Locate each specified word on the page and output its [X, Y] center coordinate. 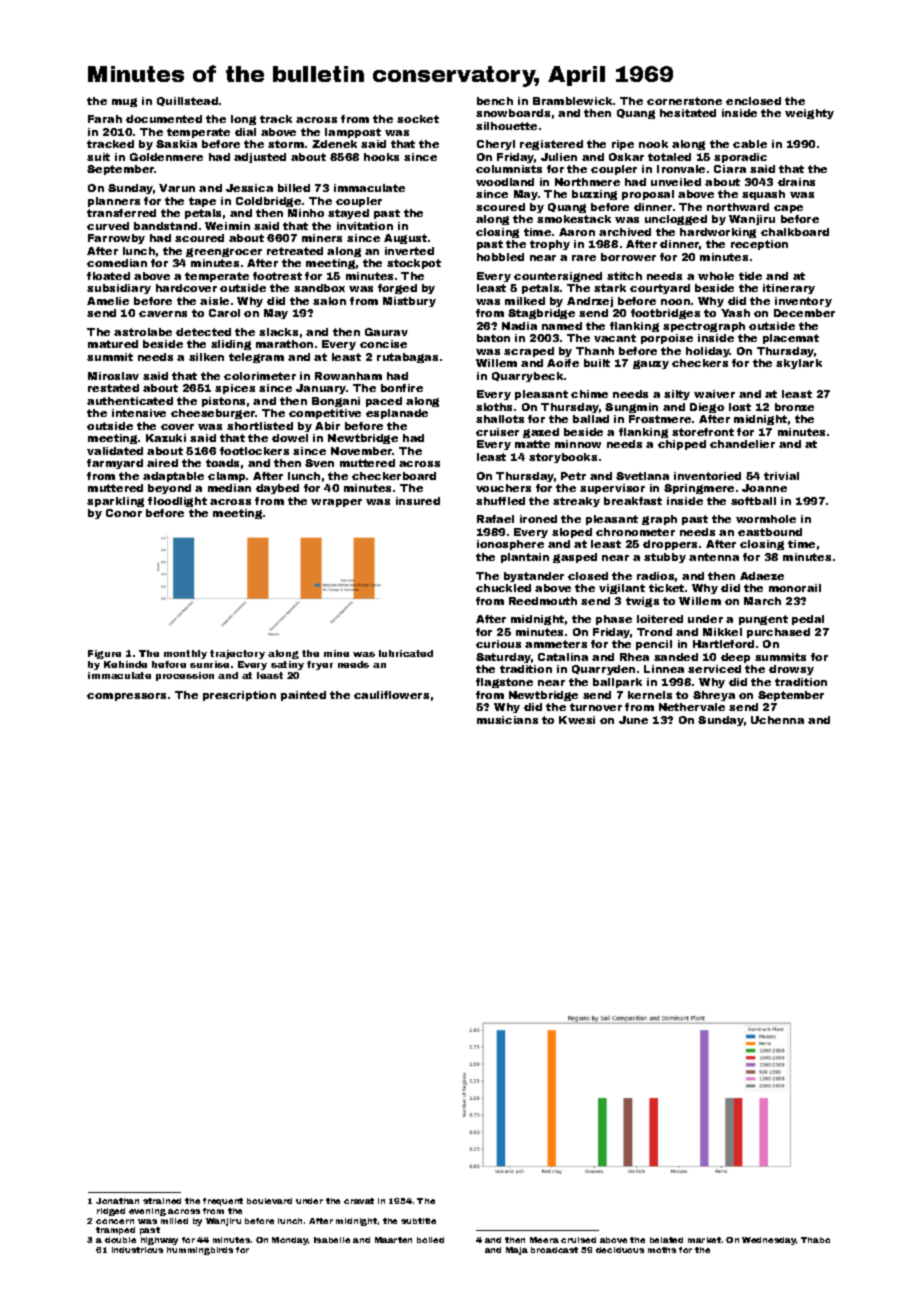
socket [418, 119]
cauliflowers [391, 695]
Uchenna [777, 720]
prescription [239, 696]
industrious [137, 1250]
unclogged [676, 220]
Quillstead [187, 101]
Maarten [393, 1240]
